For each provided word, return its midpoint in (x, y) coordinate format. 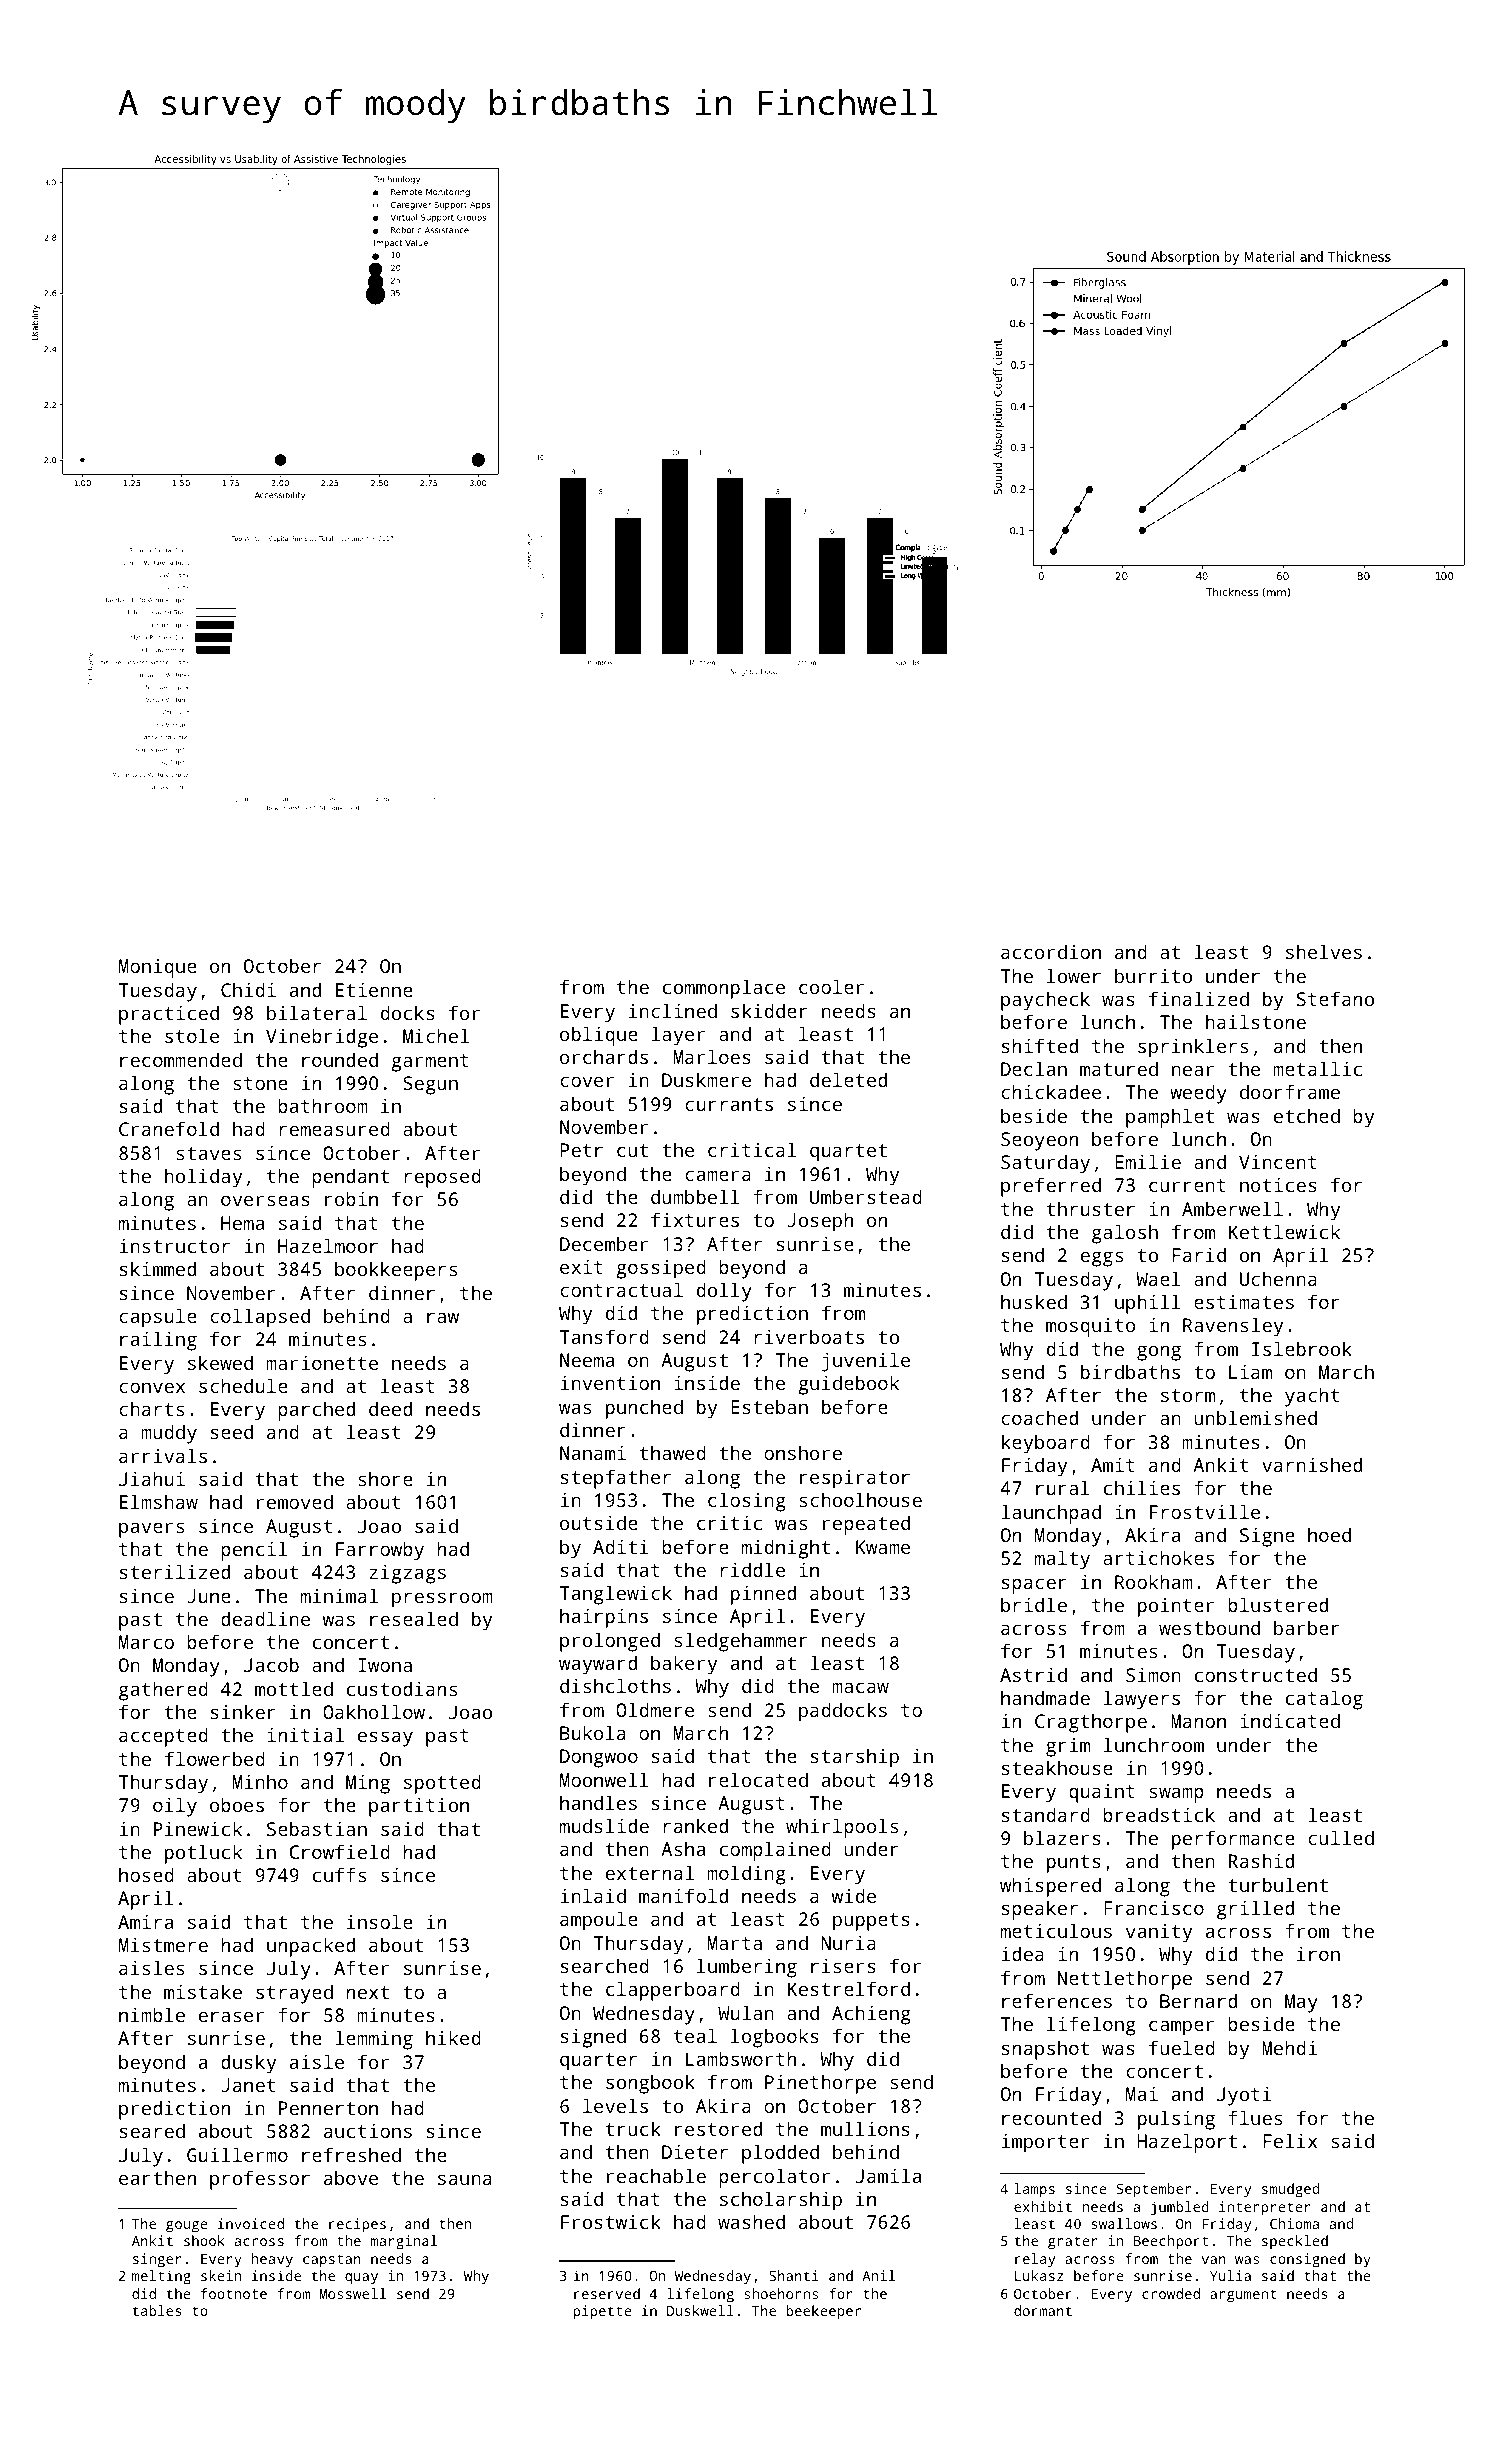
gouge (187, 2227)
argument (1243, 2296)
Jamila (888, 2175)
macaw (860, 1687)
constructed (1256, 1674)
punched (644, 1409)
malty (1062, 1560)
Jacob (271, 1664)
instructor (175, 1246)
